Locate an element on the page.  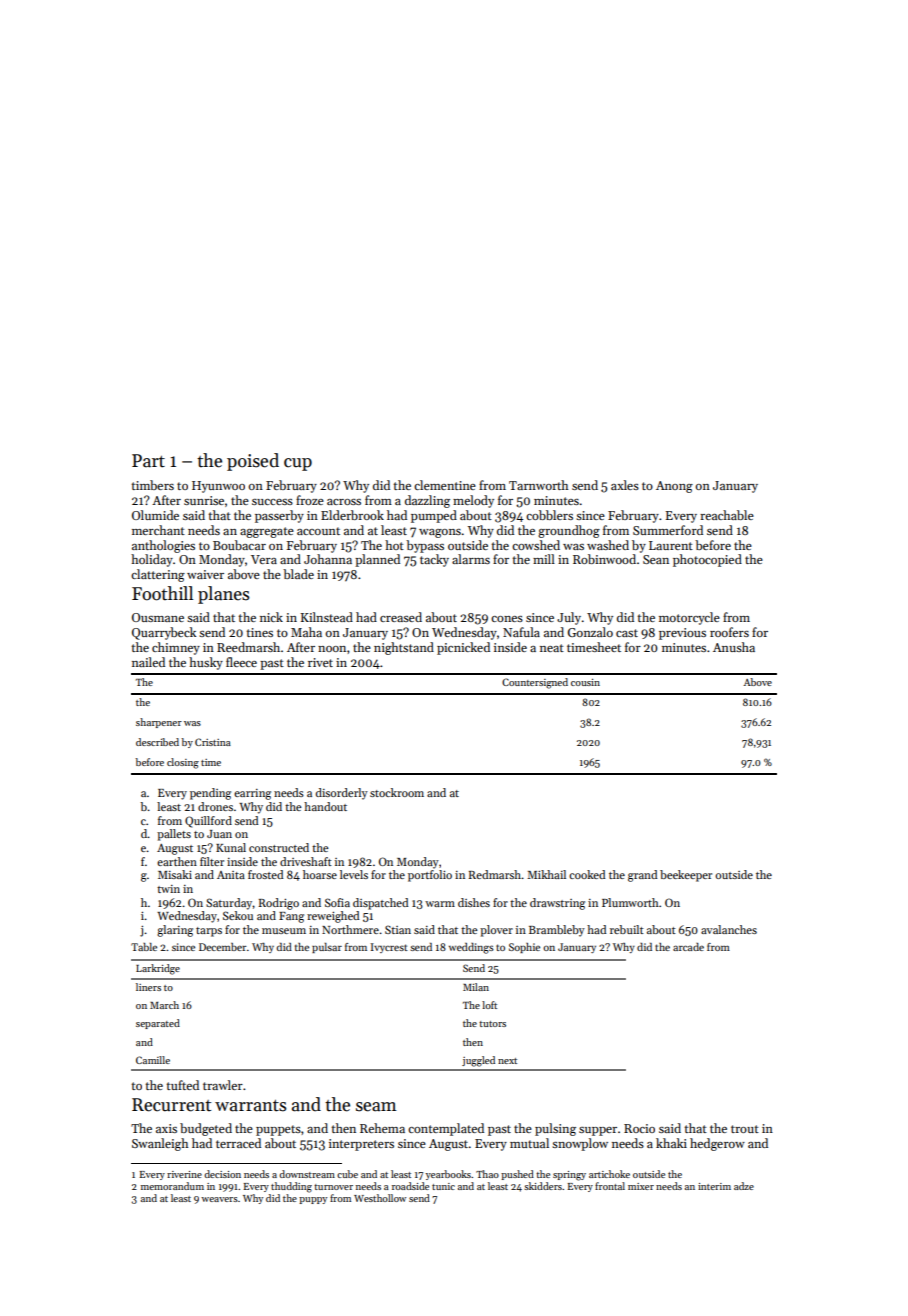
downstream is located at coordinates (307, 1174).
